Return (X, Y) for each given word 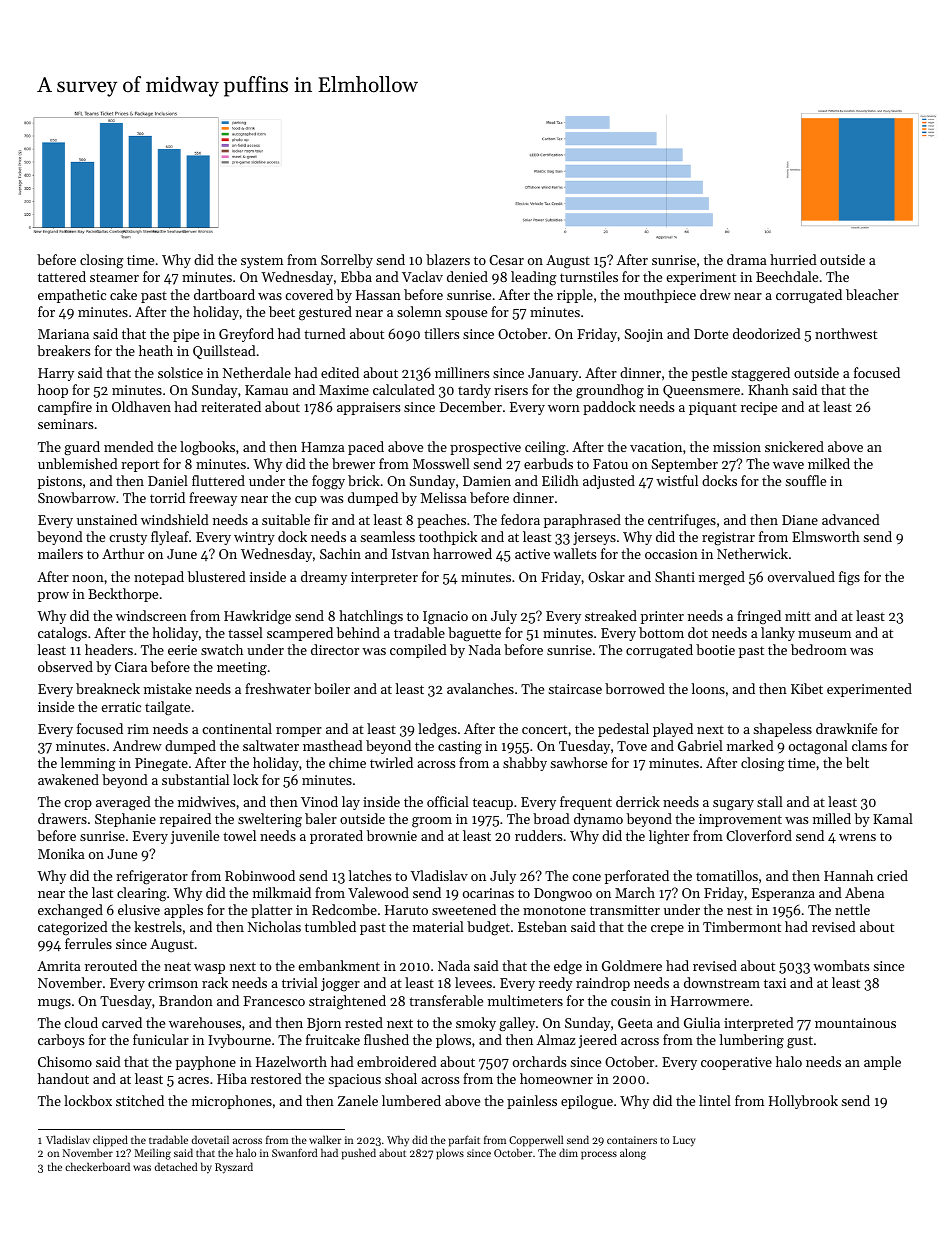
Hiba (232, 1078)
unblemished (78, 463)
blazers (448, 259)
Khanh (768, 389)
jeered (598, 1041)
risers (511, 390)
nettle (852, 909)
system (262, 262)
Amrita (59, 966)
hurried (793, 259)
